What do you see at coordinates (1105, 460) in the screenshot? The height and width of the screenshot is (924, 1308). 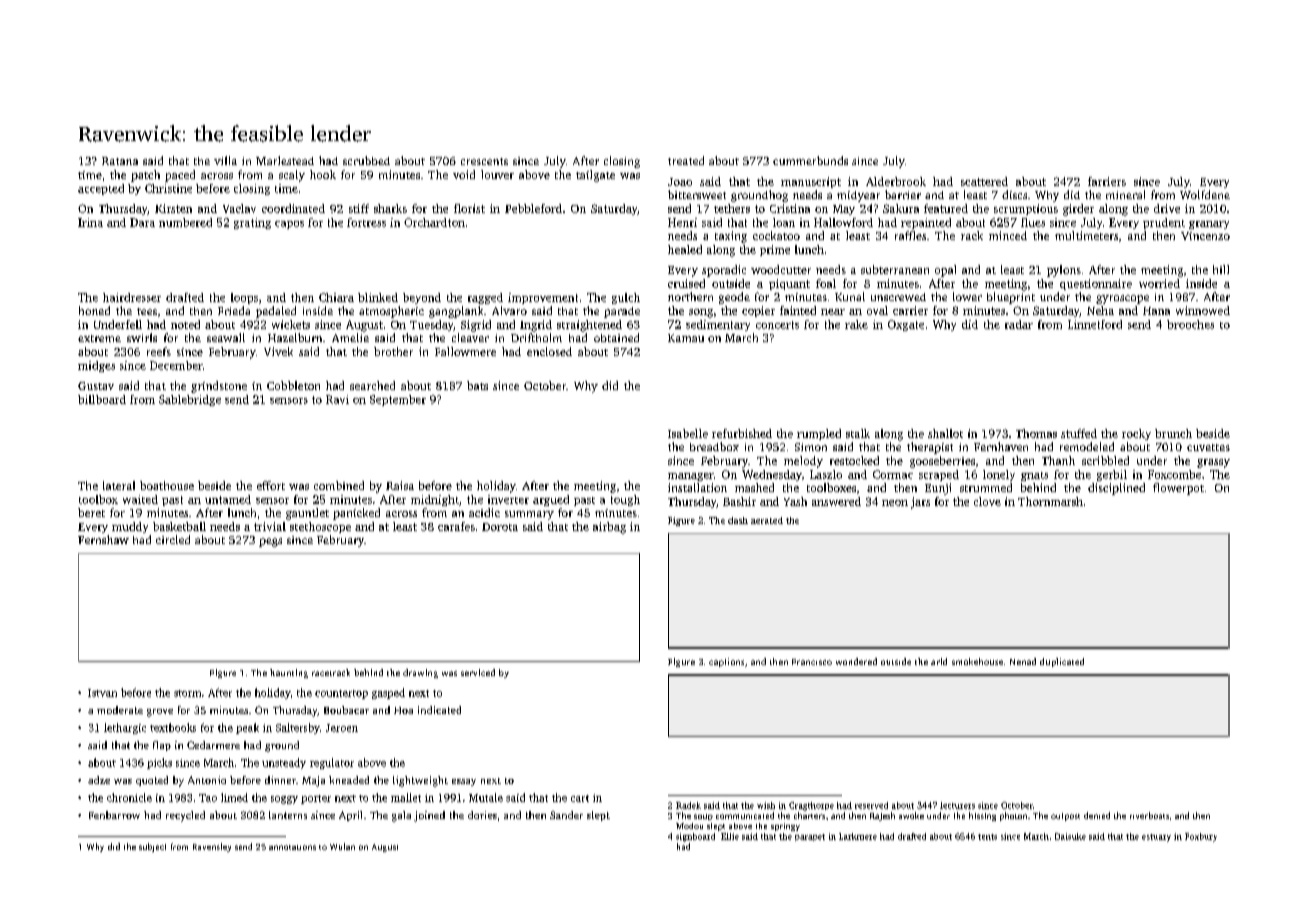 I see `scribbled` at bounding box center [1105, 460].
